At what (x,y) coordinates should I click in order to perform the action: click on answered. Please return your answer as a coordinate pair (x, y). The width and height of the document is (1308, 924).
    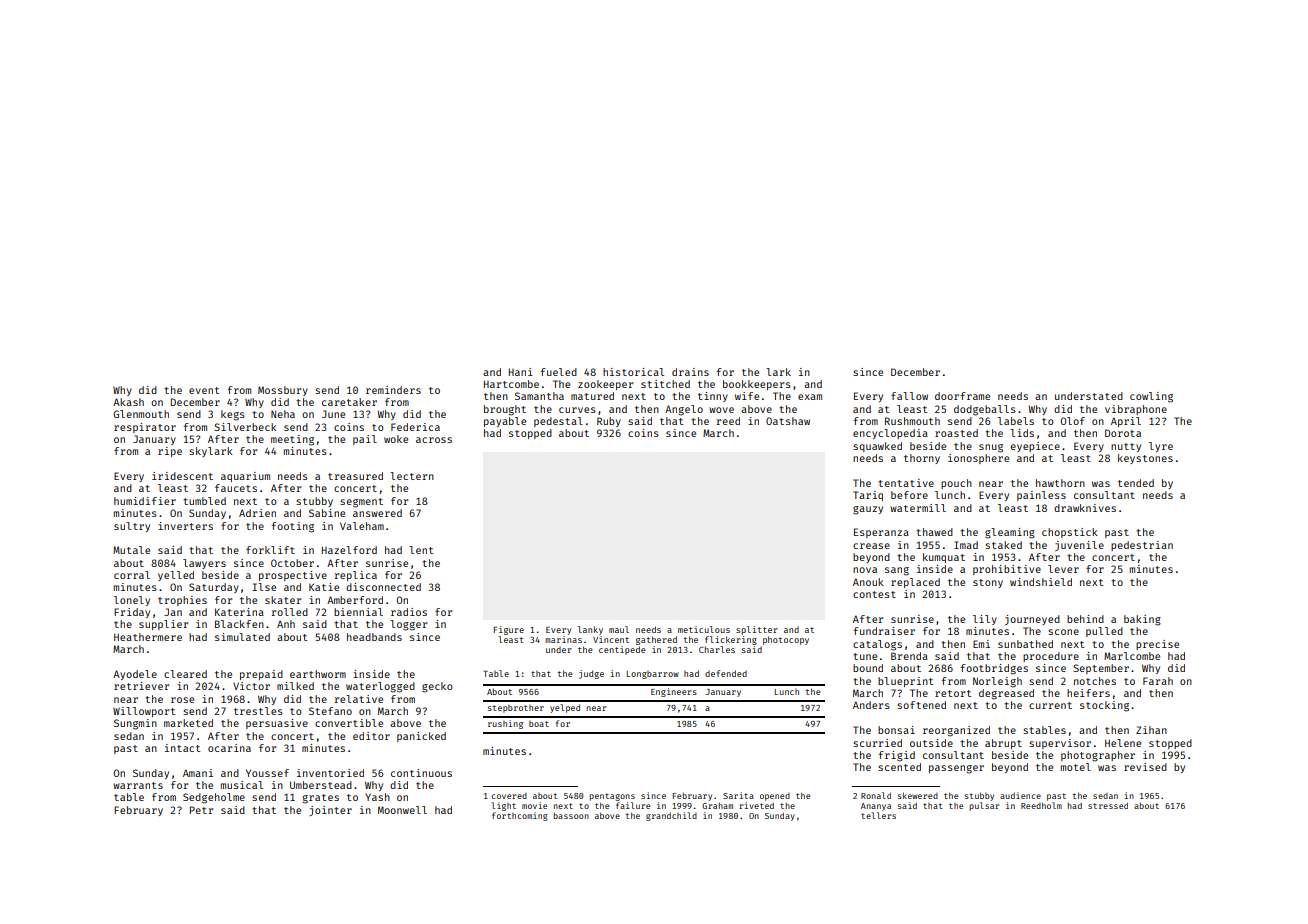
    Looking at the image, I should click on (377, 513).
